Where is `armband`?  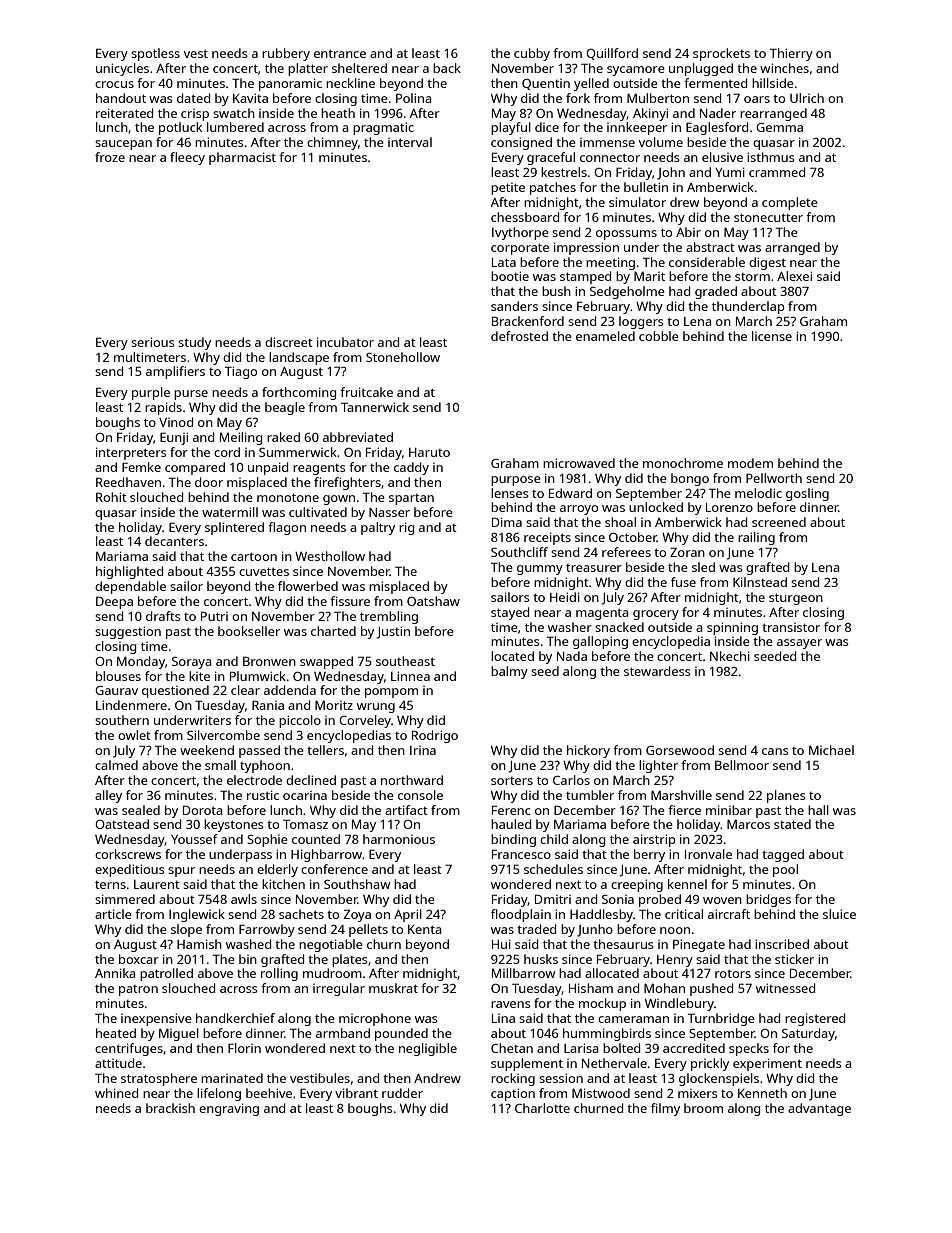 armband is located at coordinates (343, 1033).
